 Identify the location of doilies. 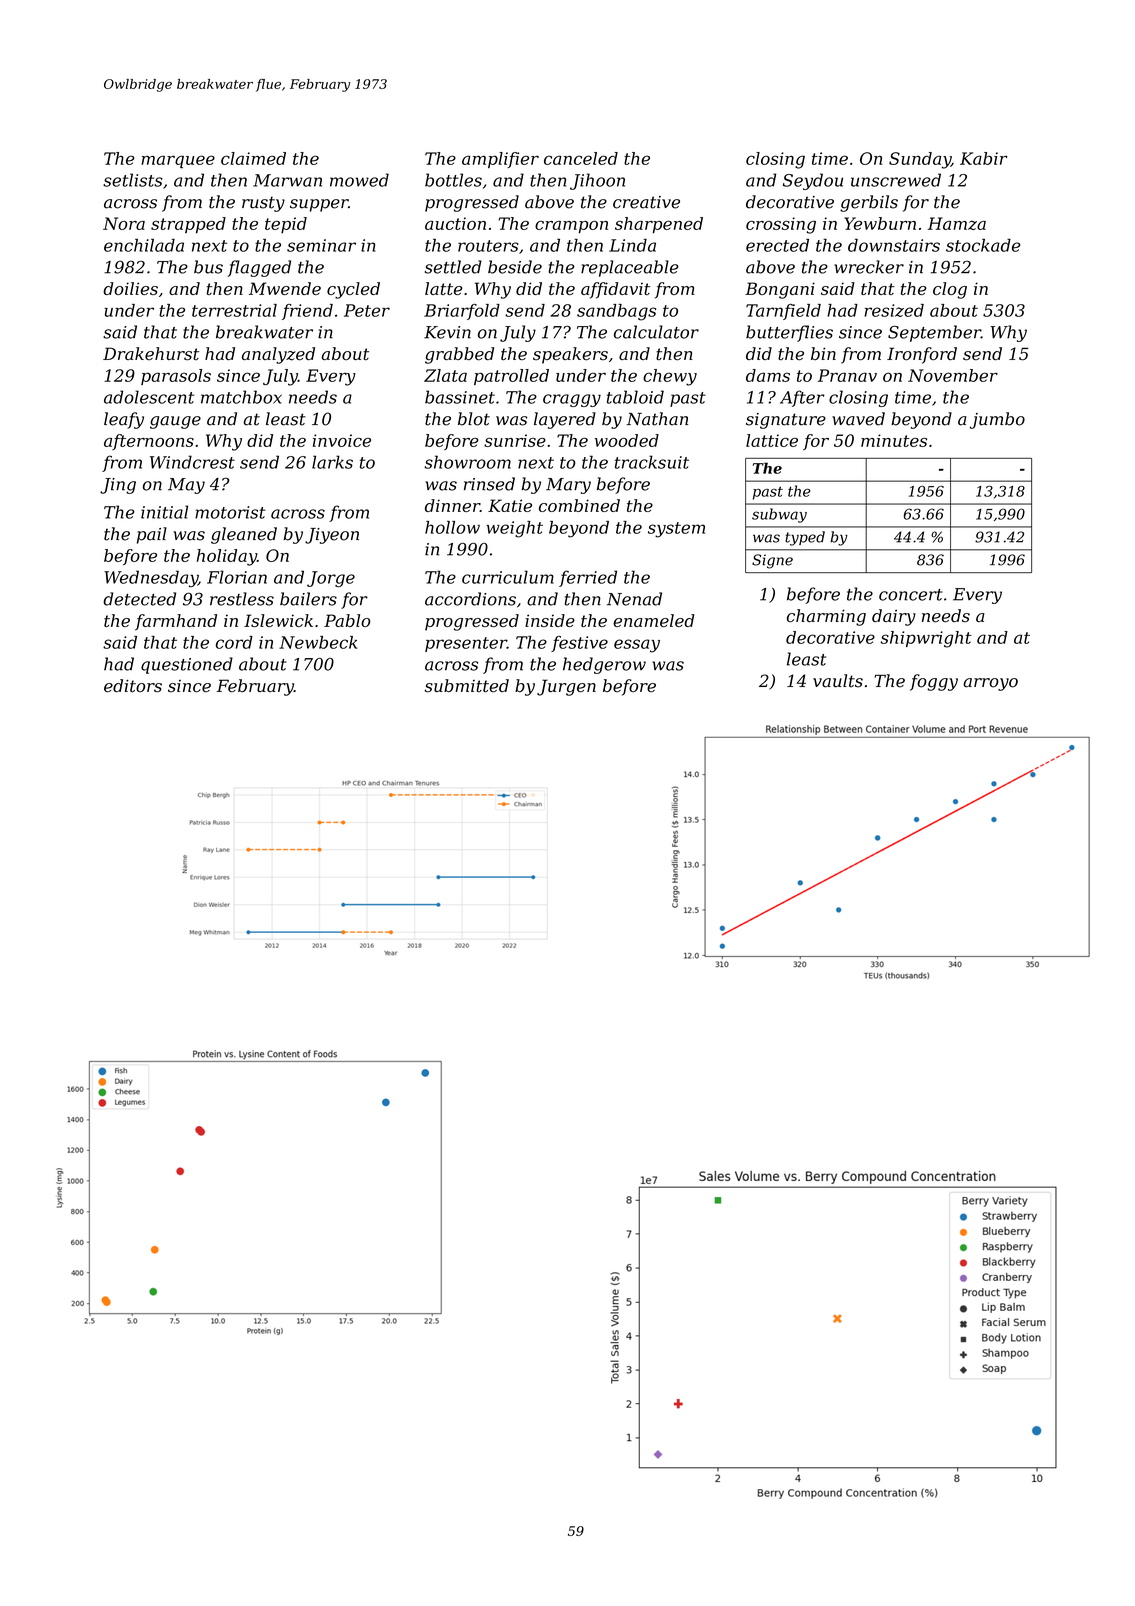
(130, 288).
